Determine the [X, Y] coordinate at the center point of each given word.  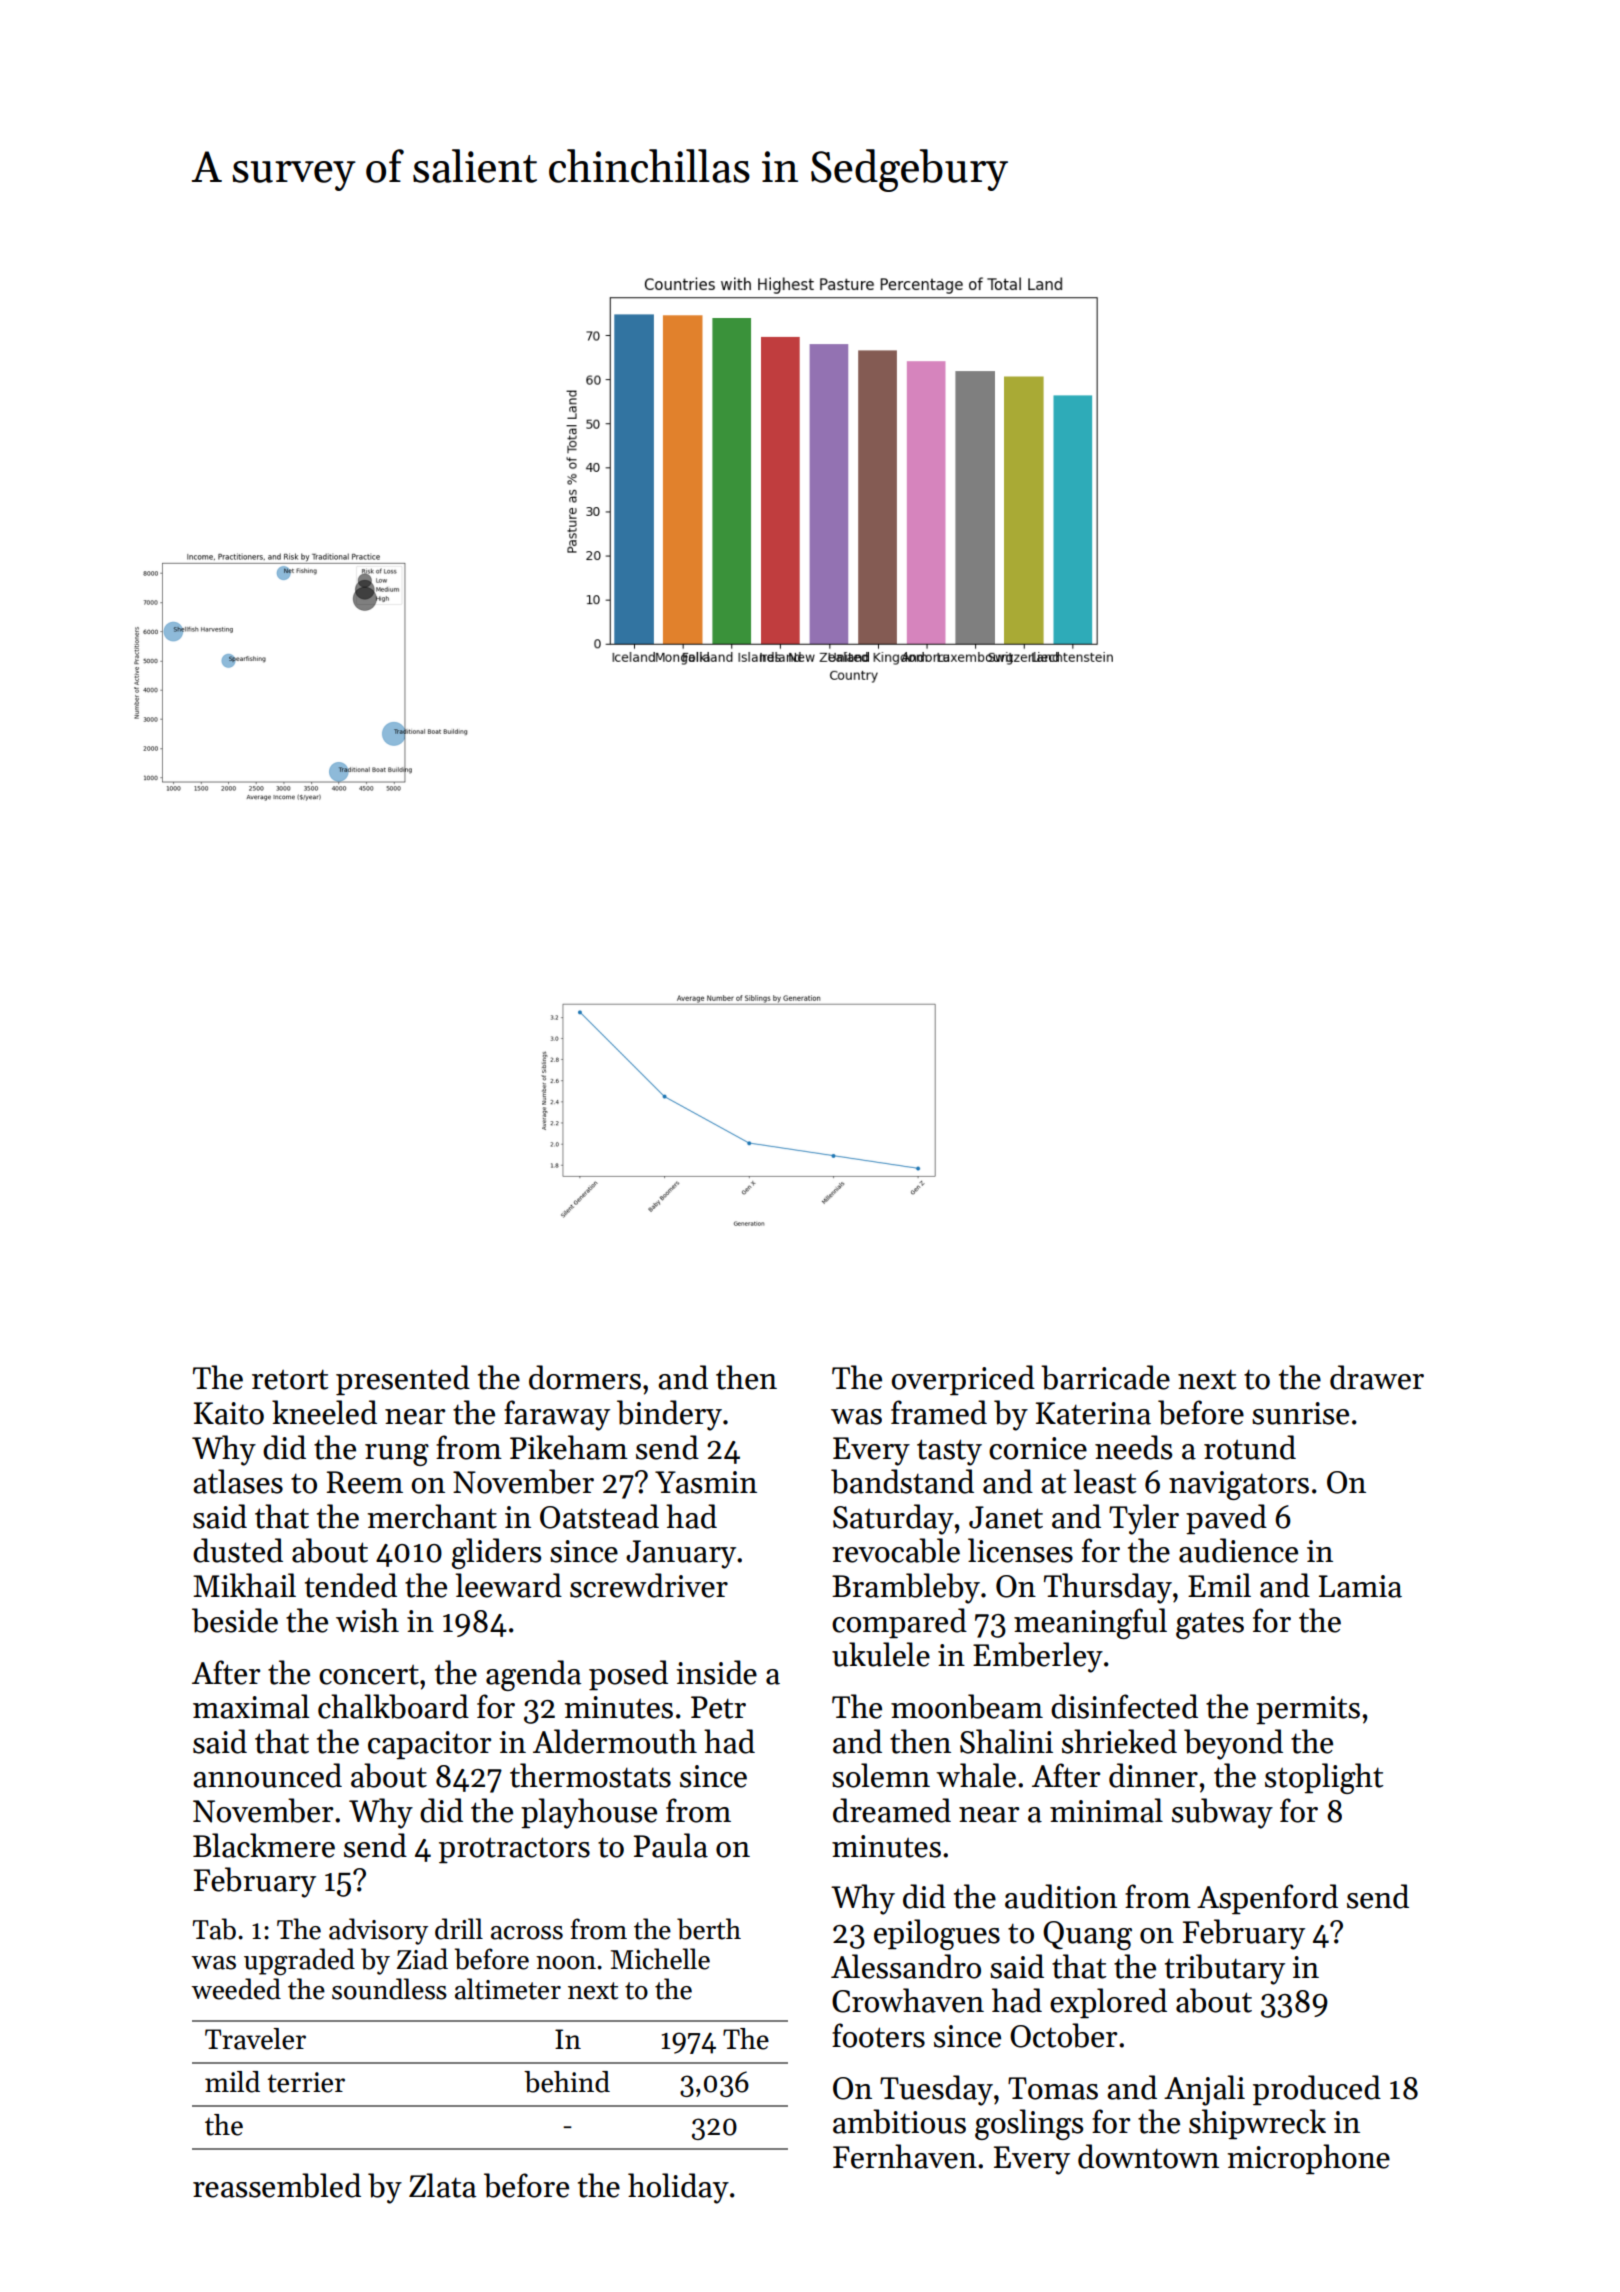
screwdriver [649, 1585]
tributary [1225, 1969]
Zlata [442, 2185]
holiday [678, 2188]
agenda [533, 1675]
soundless [389, 1989]
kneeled [324, 1412]
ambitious [899, 2121]
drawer [1377, 1377]
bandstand [902, 1481]
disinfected [1124, 1706]
